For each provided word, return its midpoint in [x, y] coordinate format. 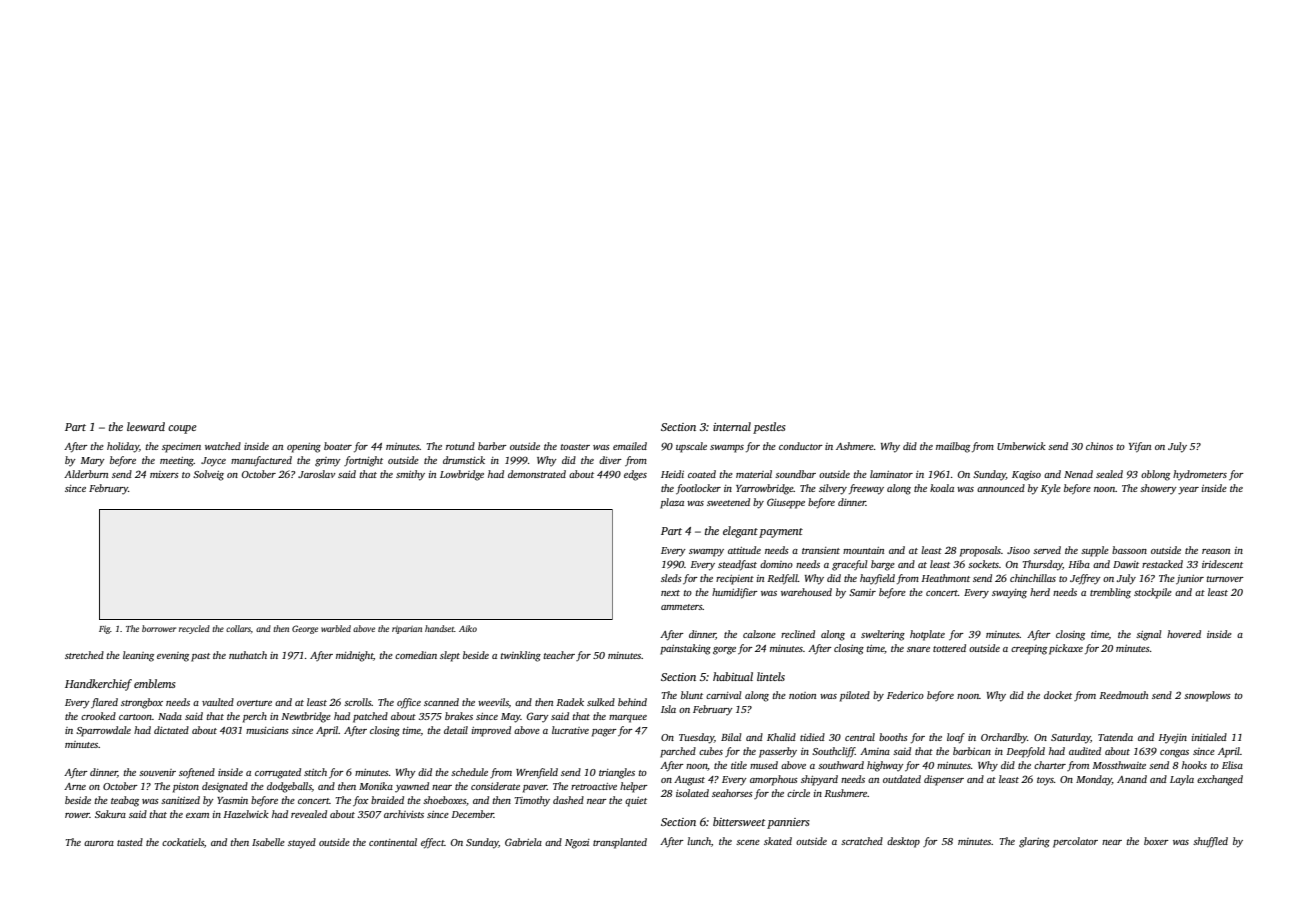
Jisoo [1018, 550]
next [670, 593]
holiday [123, 447]
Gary [538, 717]
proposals [980, 551]
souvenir [157, 772]
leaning [138, 656]
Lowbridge [462, 475]
